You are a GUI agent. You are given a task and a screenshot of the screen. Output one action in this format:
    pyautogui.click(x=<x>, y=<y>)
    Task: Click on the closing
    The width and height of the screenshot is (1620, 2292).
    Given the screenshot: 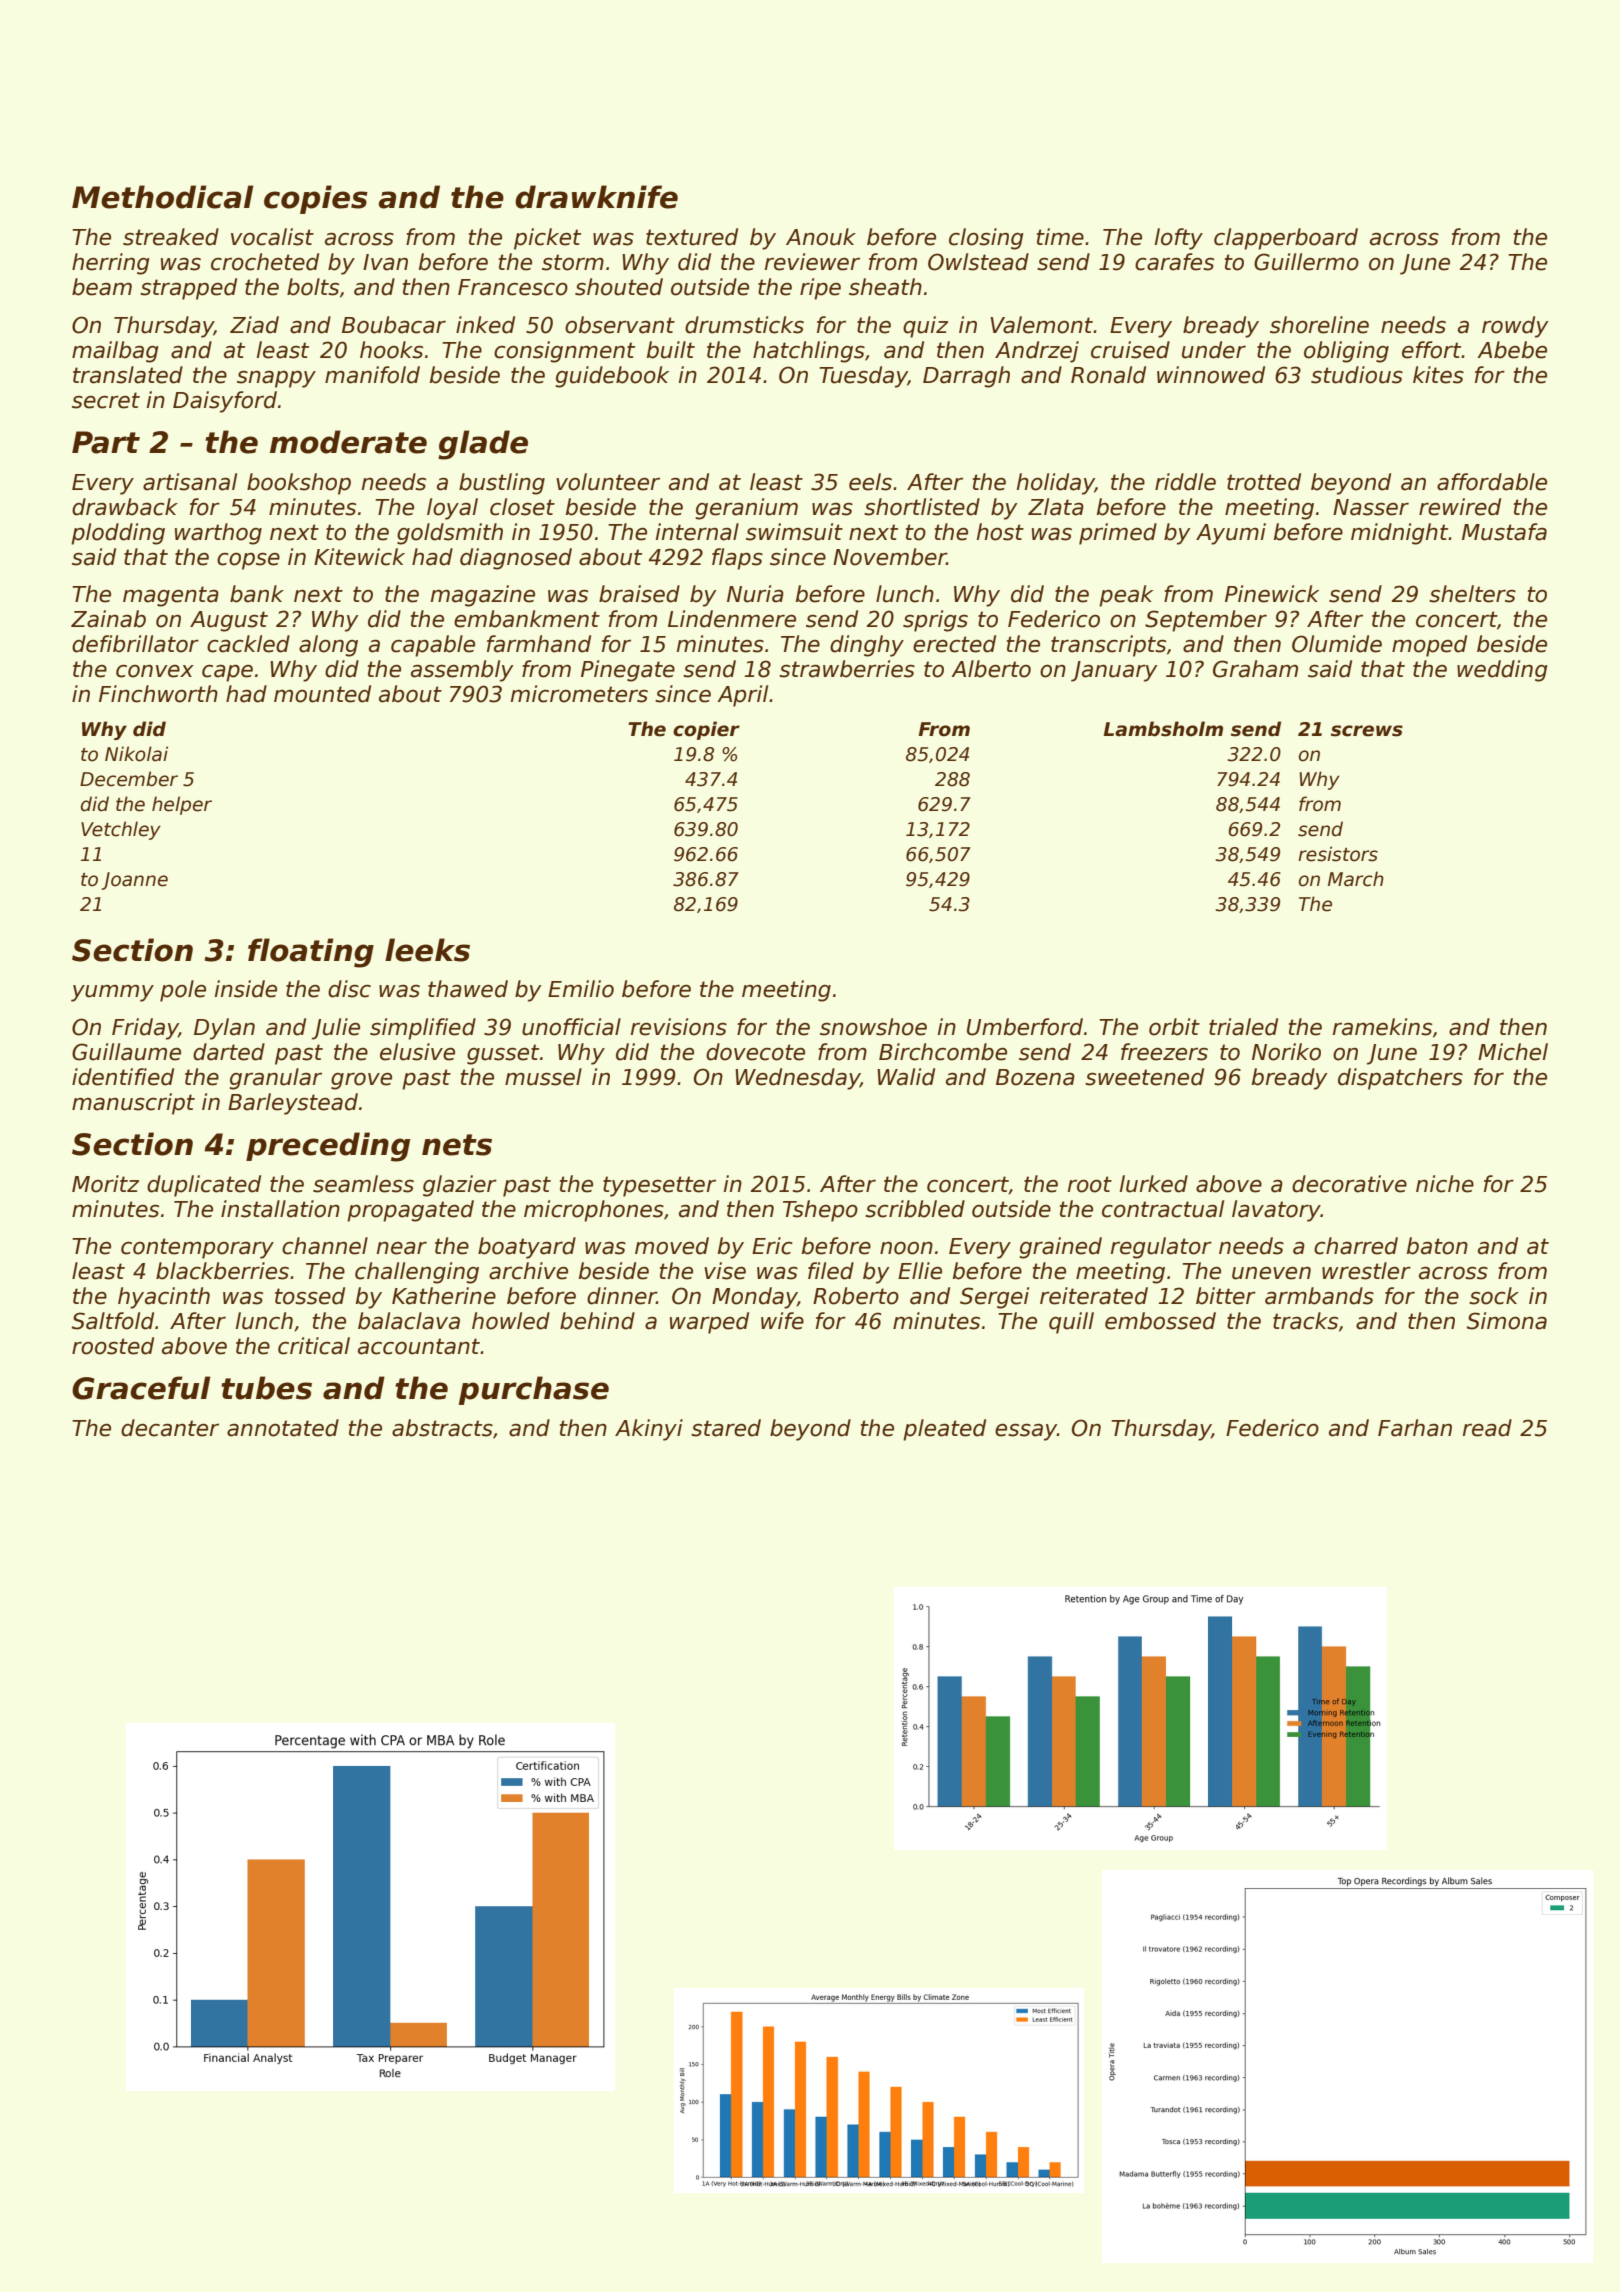 What is the action you would take?
    pyautogui.click(x=986, y=239)
